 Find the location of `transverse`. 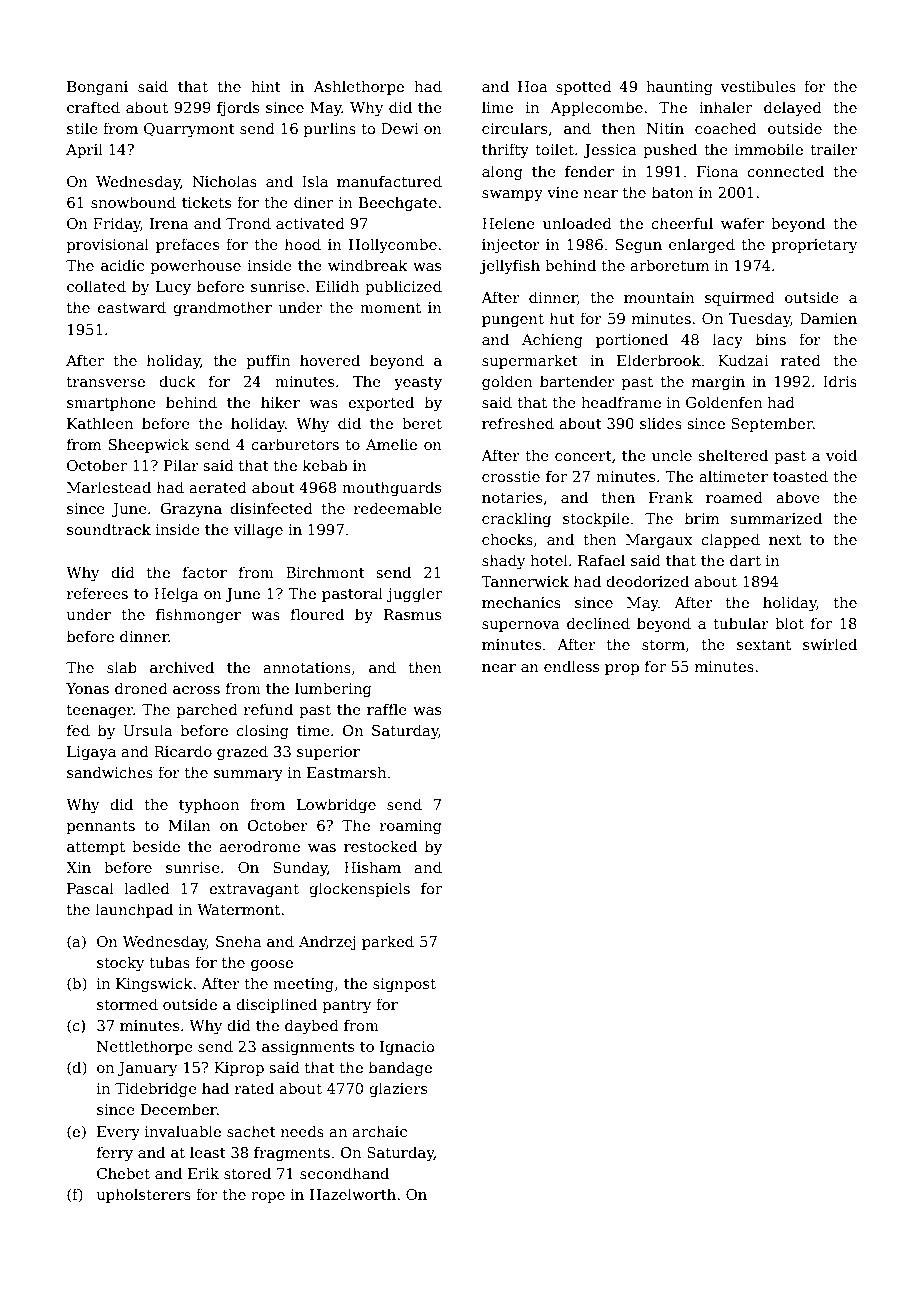

transverse is located at coordinates (106, 382).
